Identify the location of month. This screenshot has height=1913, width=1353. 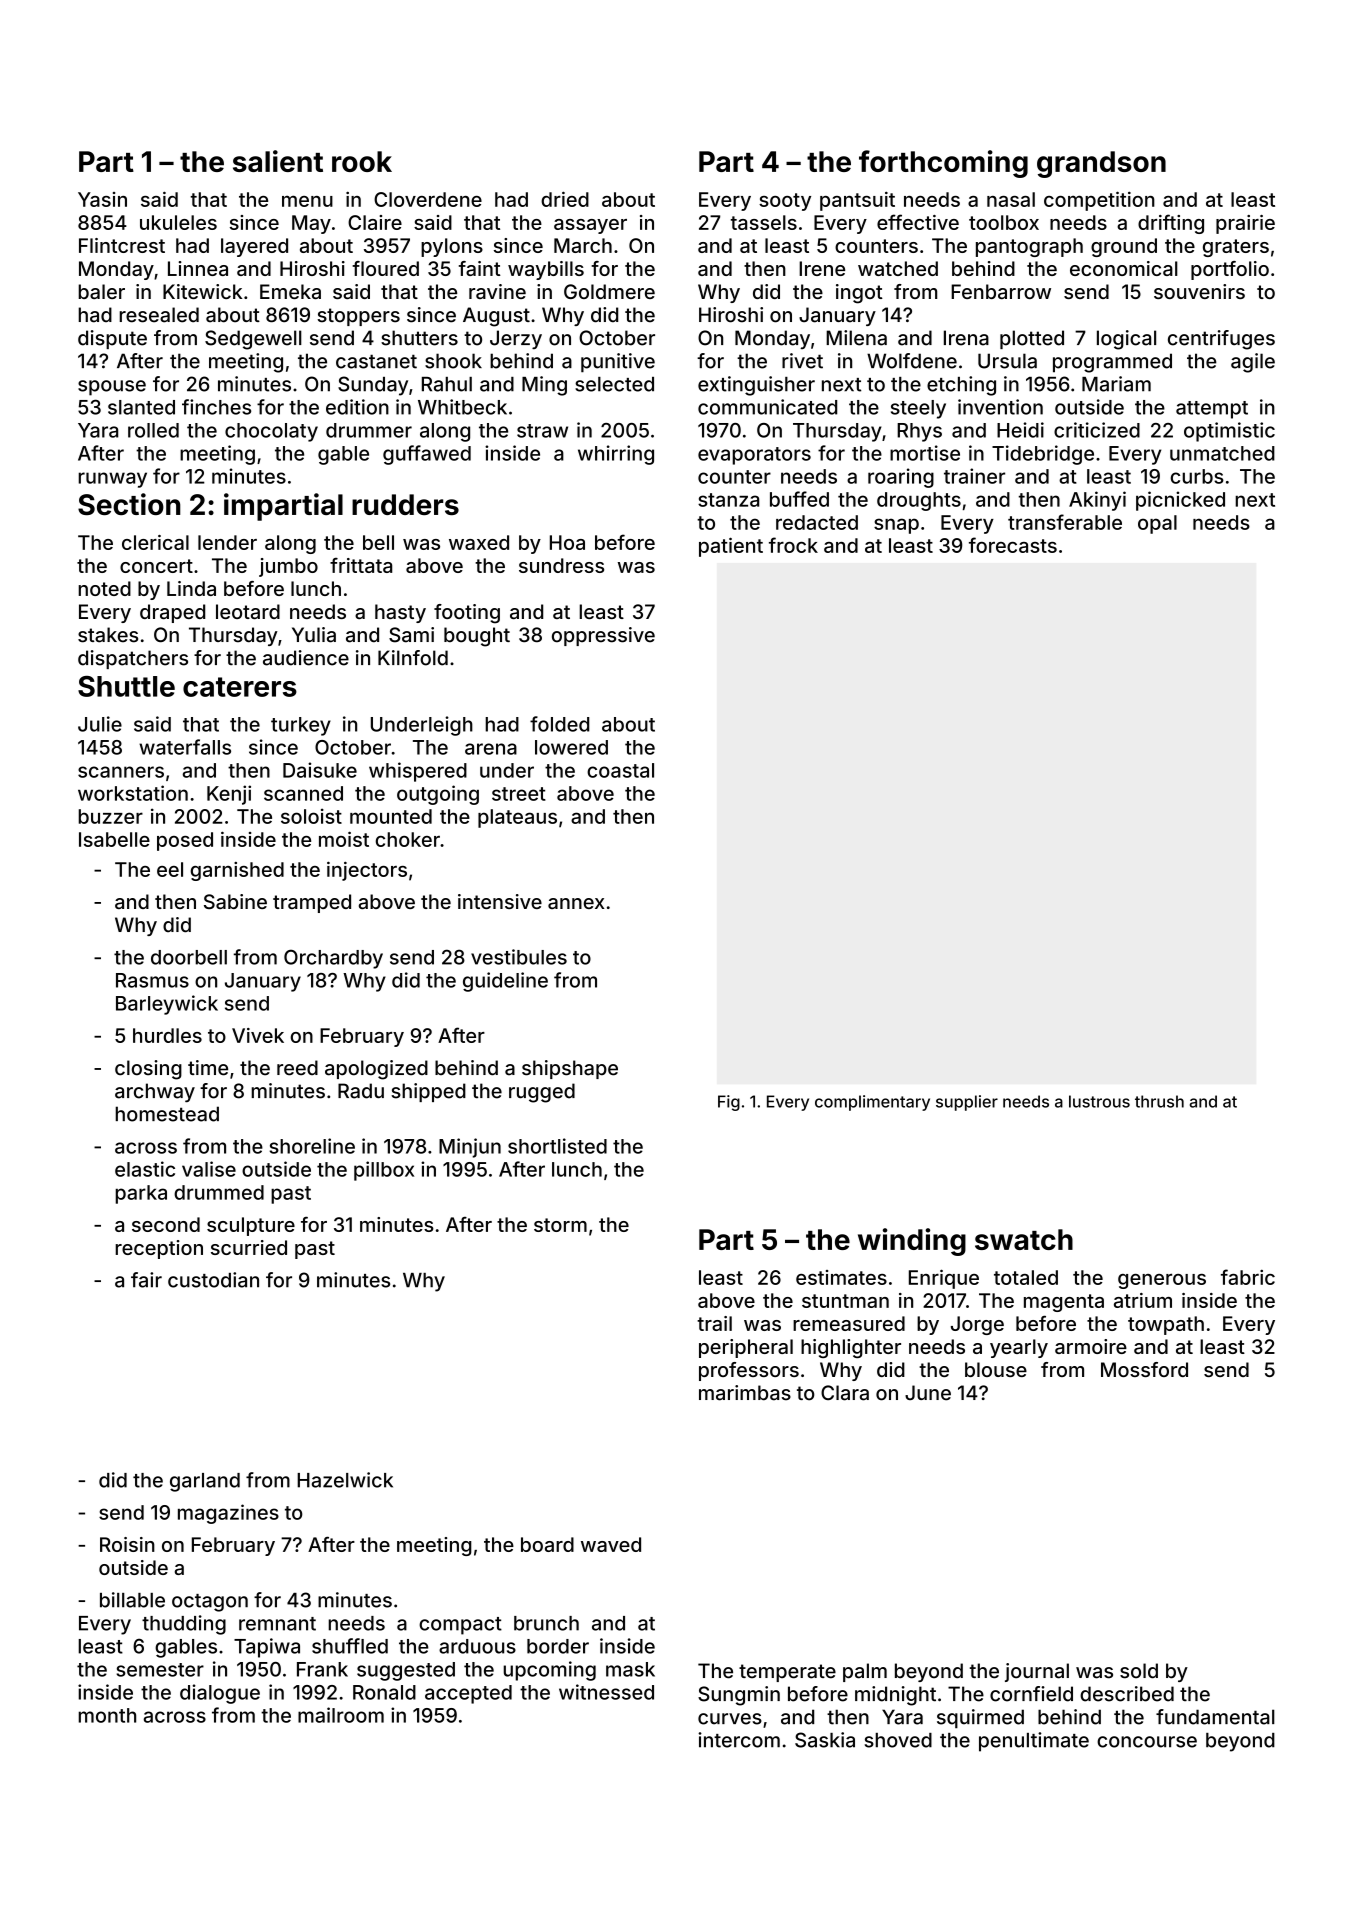
(107, 1715).
